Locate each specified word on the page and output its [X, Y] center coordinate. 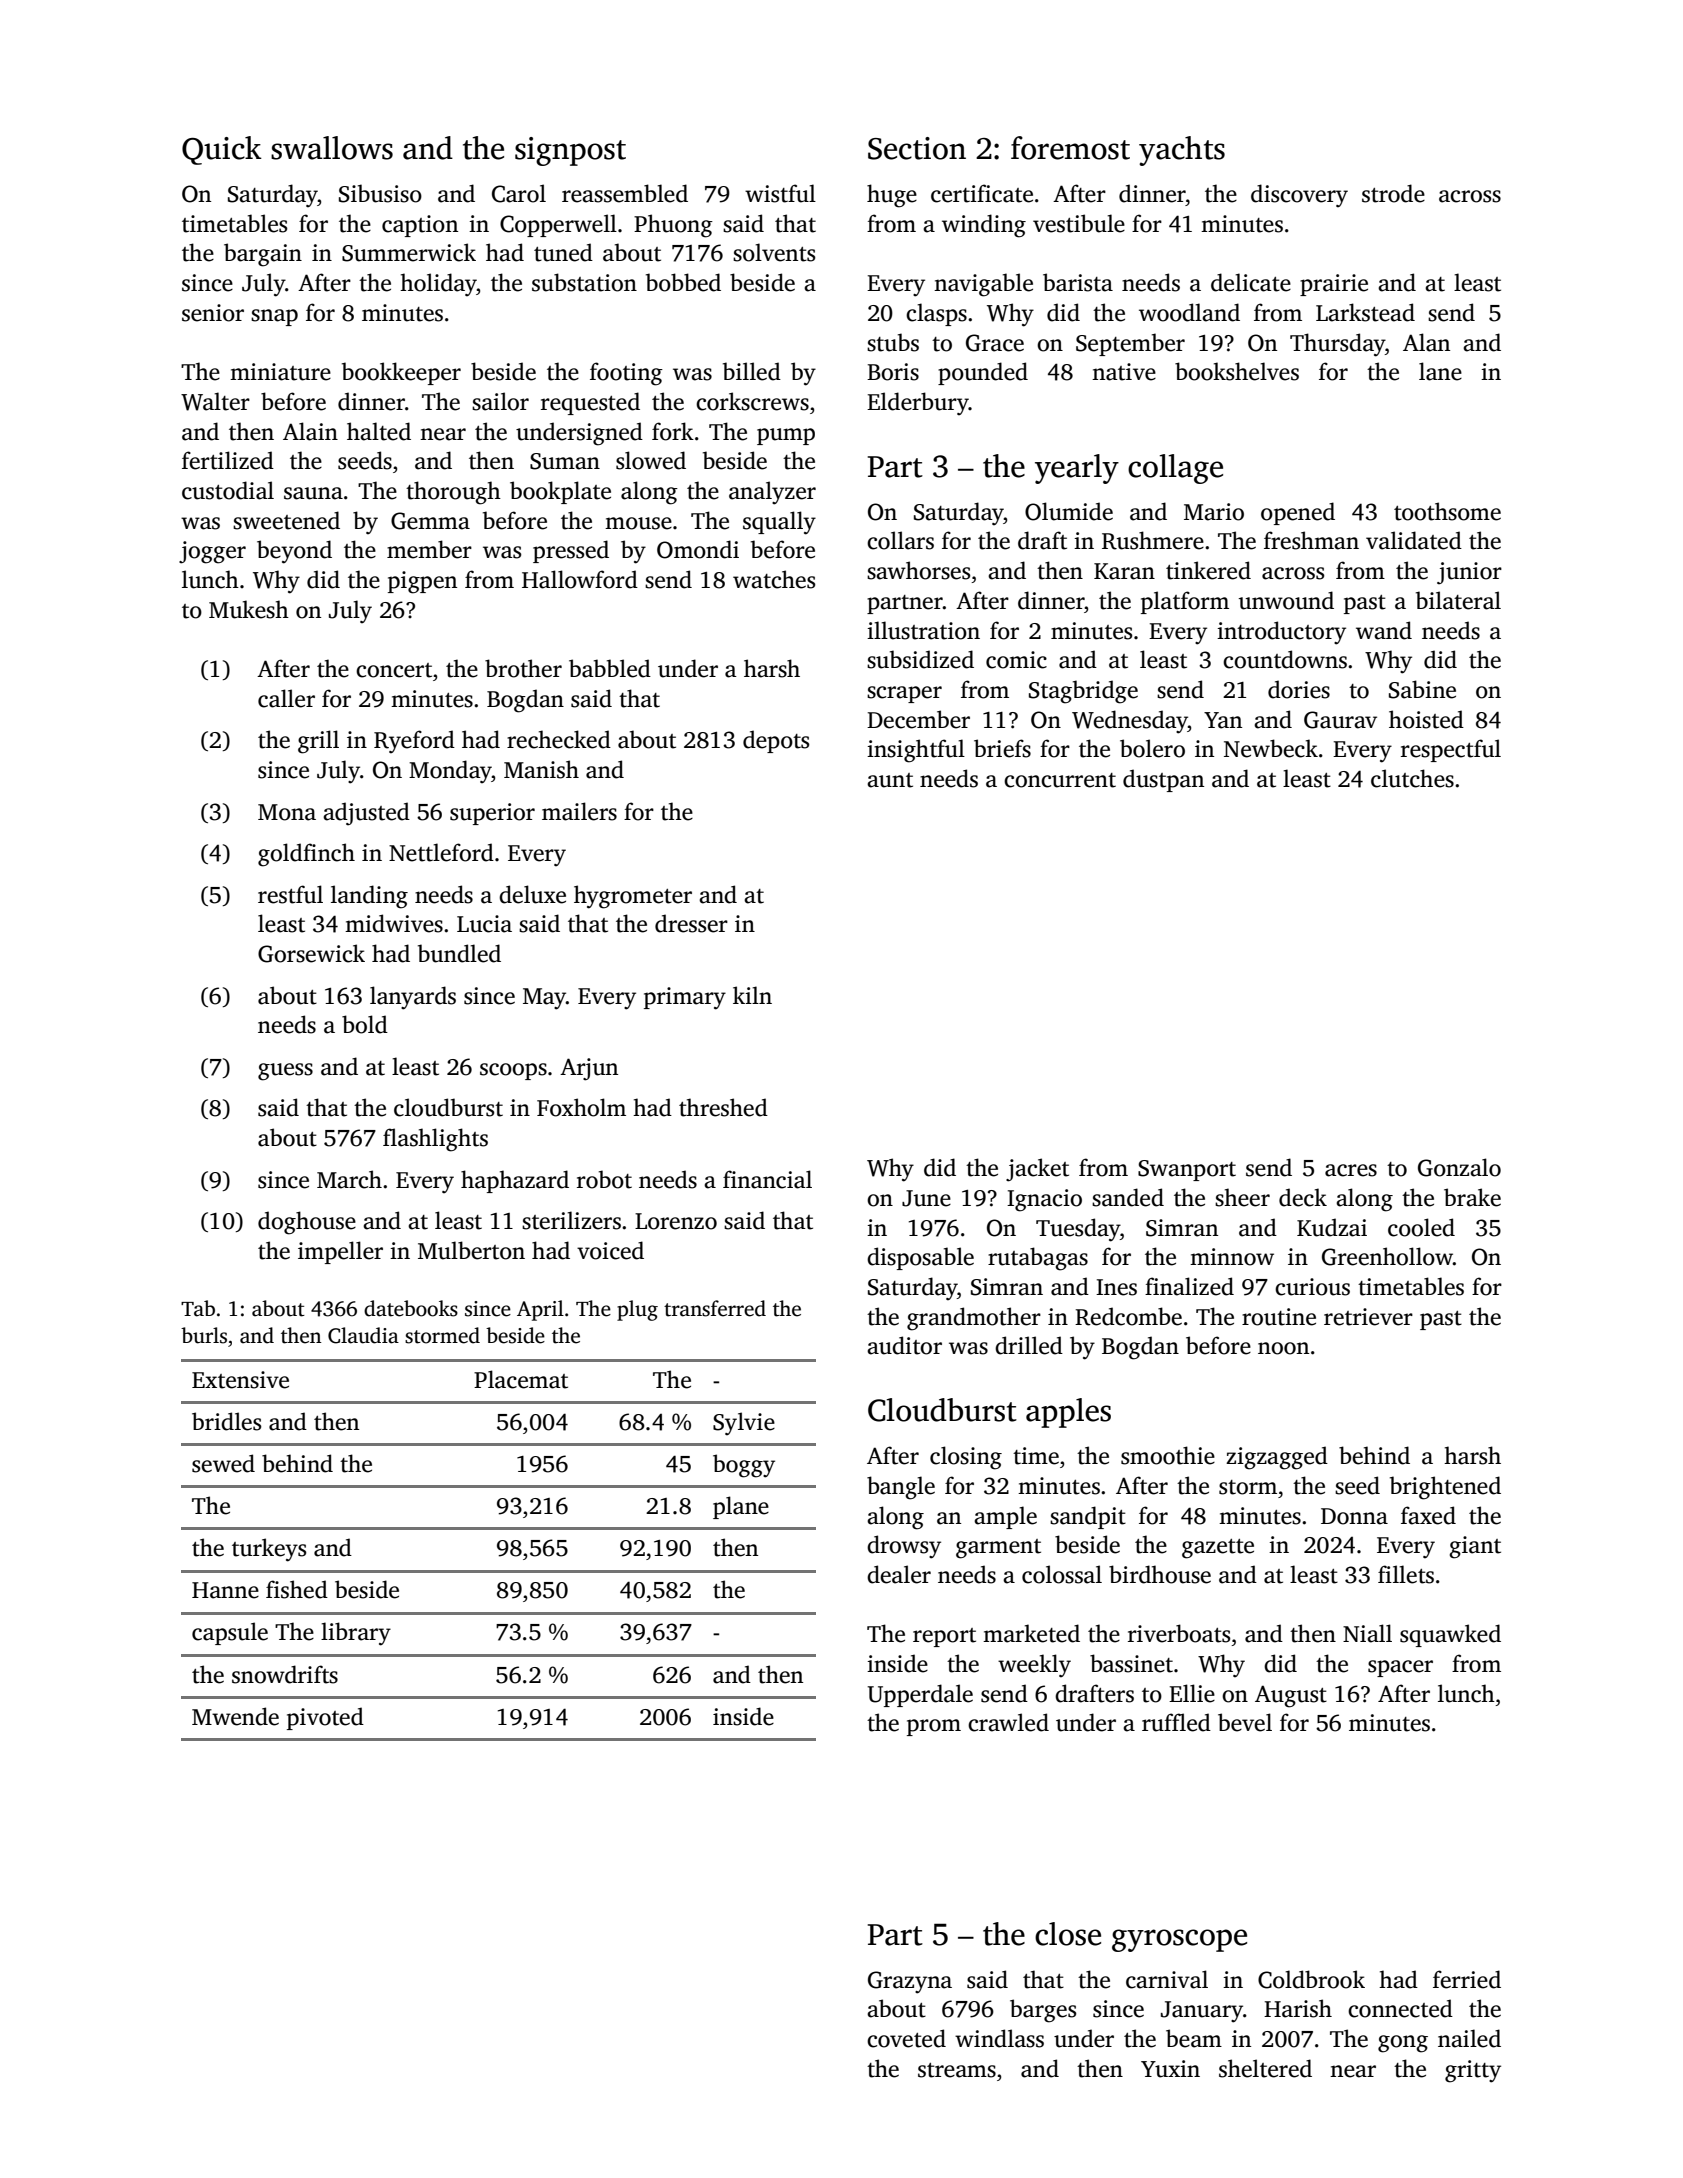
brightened [1445, 1488]
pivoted [325, 1718]
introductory [1281, 633]
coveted [906, 2038]
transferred [715, 1308]
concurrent [1060, 780]
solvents [774, 252]
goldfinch [306, 855]
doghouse [307, 1223]
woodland [1189, 312]
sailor [500, 401]
